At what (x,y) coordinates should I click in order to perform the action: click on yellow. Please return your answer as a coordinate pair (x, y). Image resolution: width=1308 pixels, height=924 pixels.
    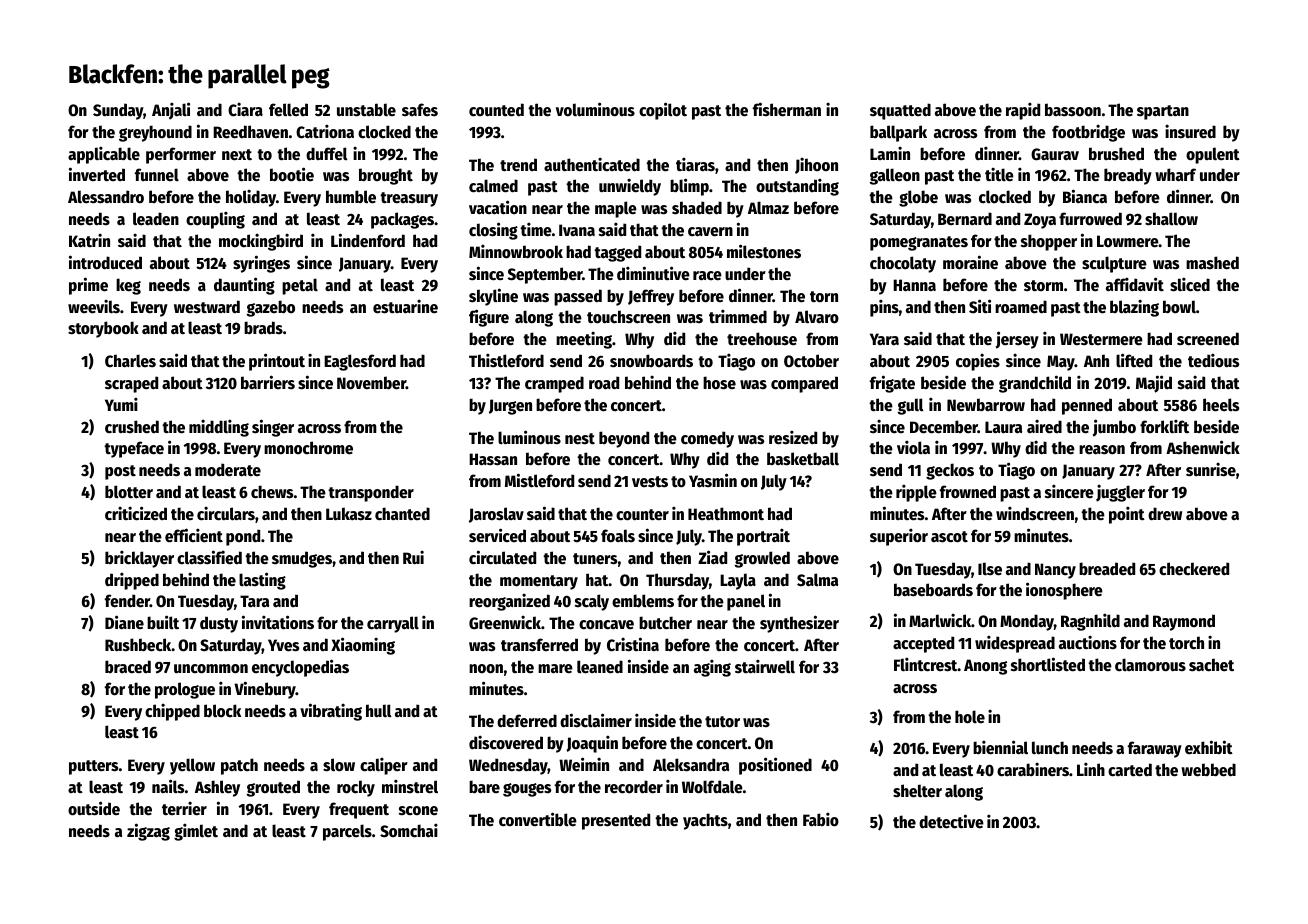
    Looking at the image, I should click on (192, 766).
